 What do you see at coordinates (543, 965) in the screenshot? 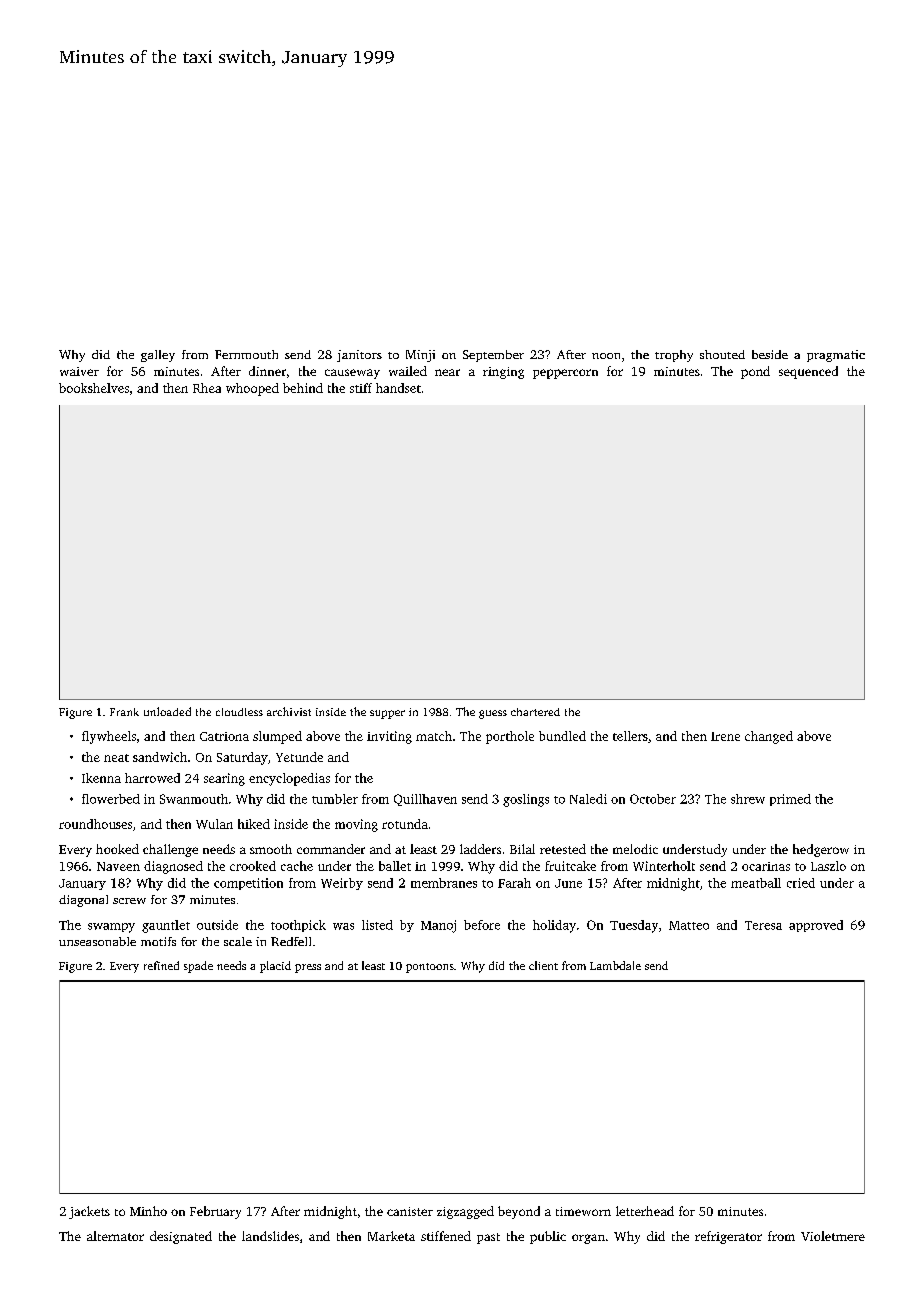
I see `client` at bounding box center [543, 965].
